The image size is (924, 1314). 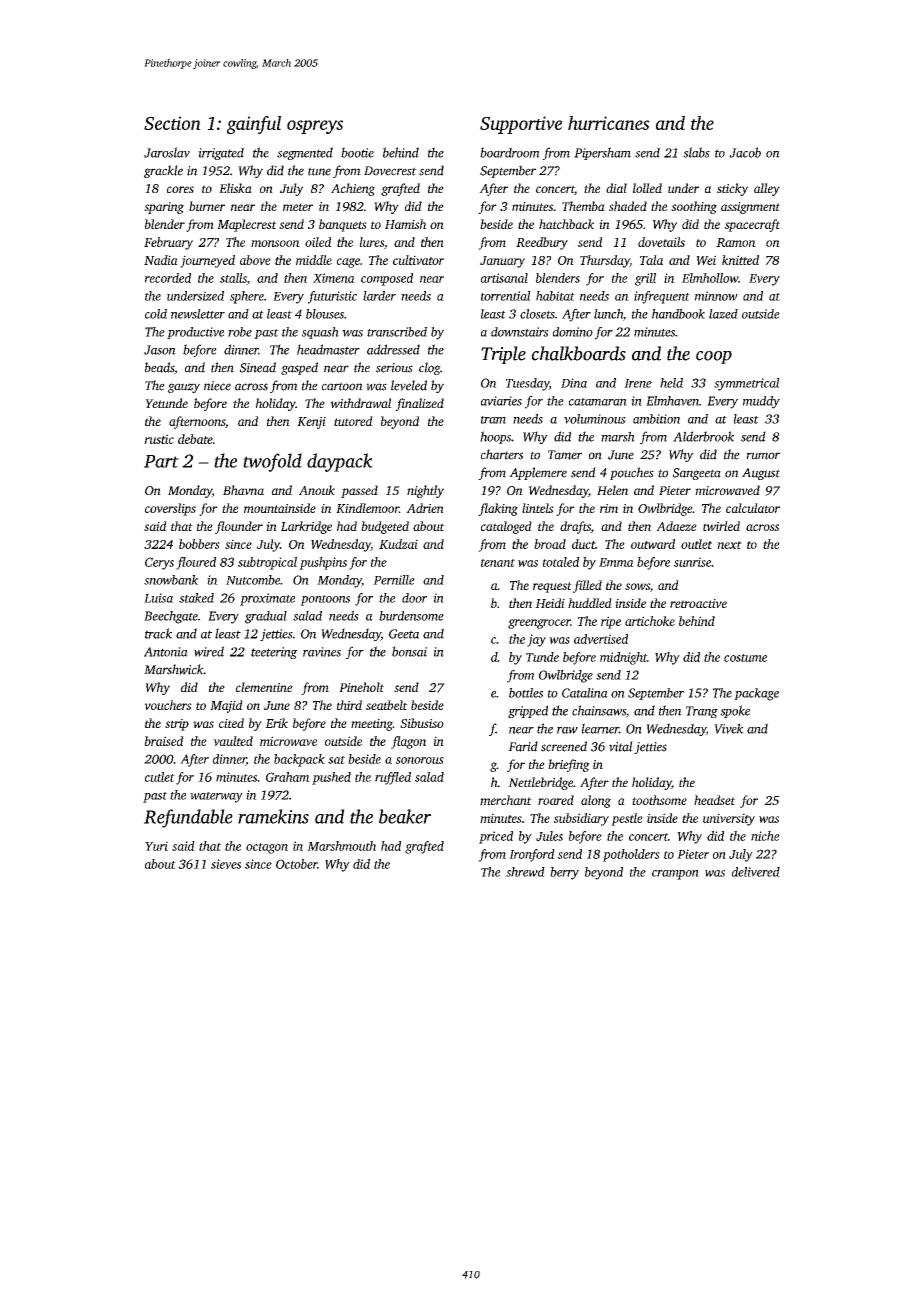 What do you see at coordinates (498, 563) in the image?
I see `tenant` at bounding box center [498, 563].
